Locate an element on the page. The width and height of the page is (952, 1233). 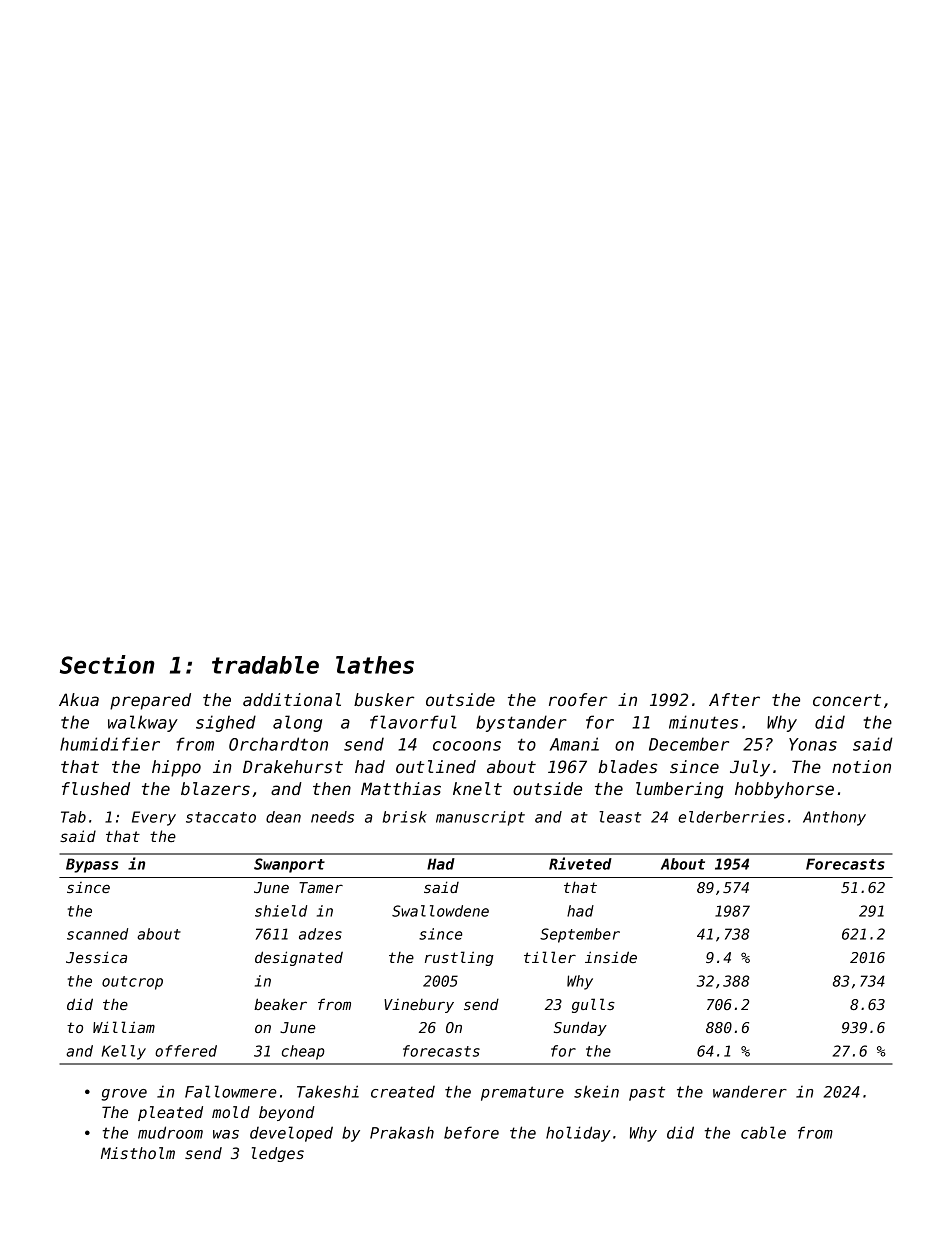
beaker is located at coordinates (280, 1004).
